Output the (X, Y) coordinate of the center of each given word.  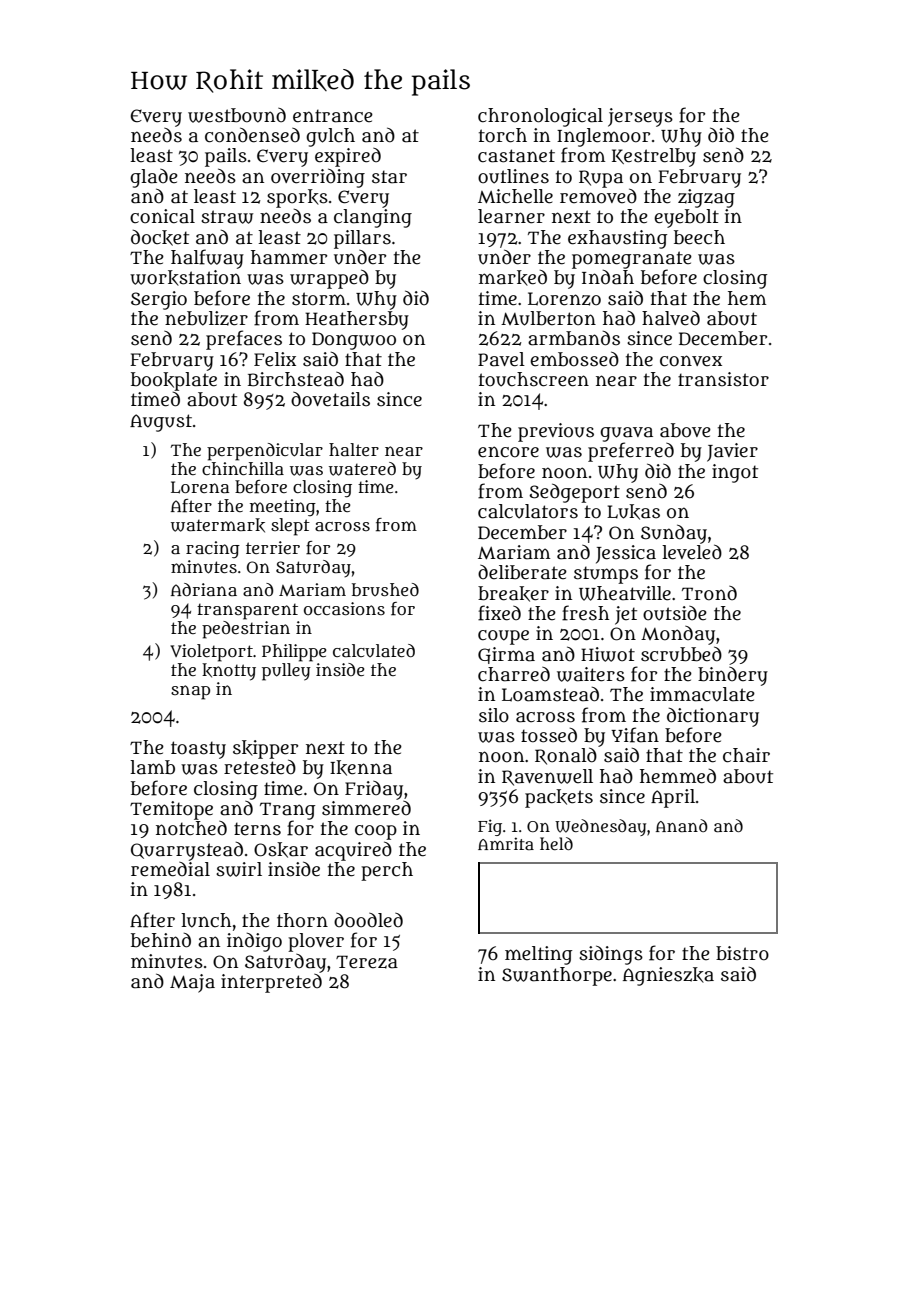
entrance (333, 116)
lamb (152, 767)
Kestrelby (654, 157)
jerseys (640, 117)
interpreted (271, 983)
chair (746, 755)
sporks (297, 198)
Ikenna (361, 768)
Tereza (367, 962)
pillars (362, 239)
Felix (275, 359)
